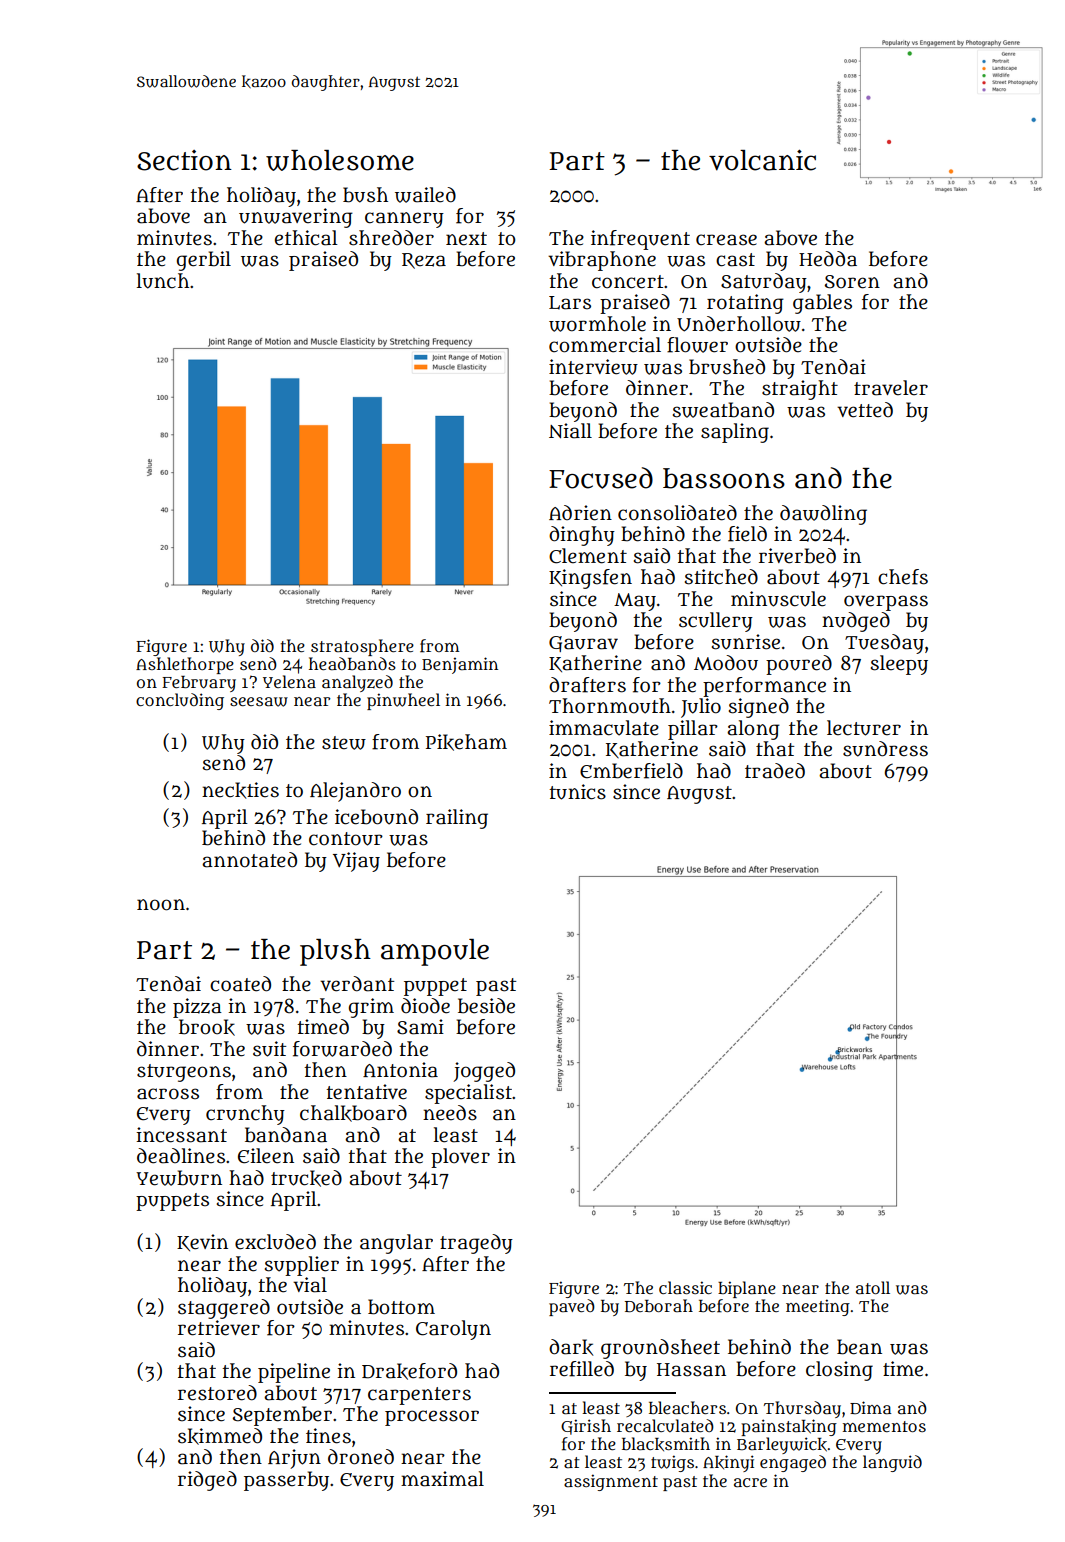 Image resolution: width=1065 pixels, height=1542 pixels. I want to click on wailed, so click(425, 195).
